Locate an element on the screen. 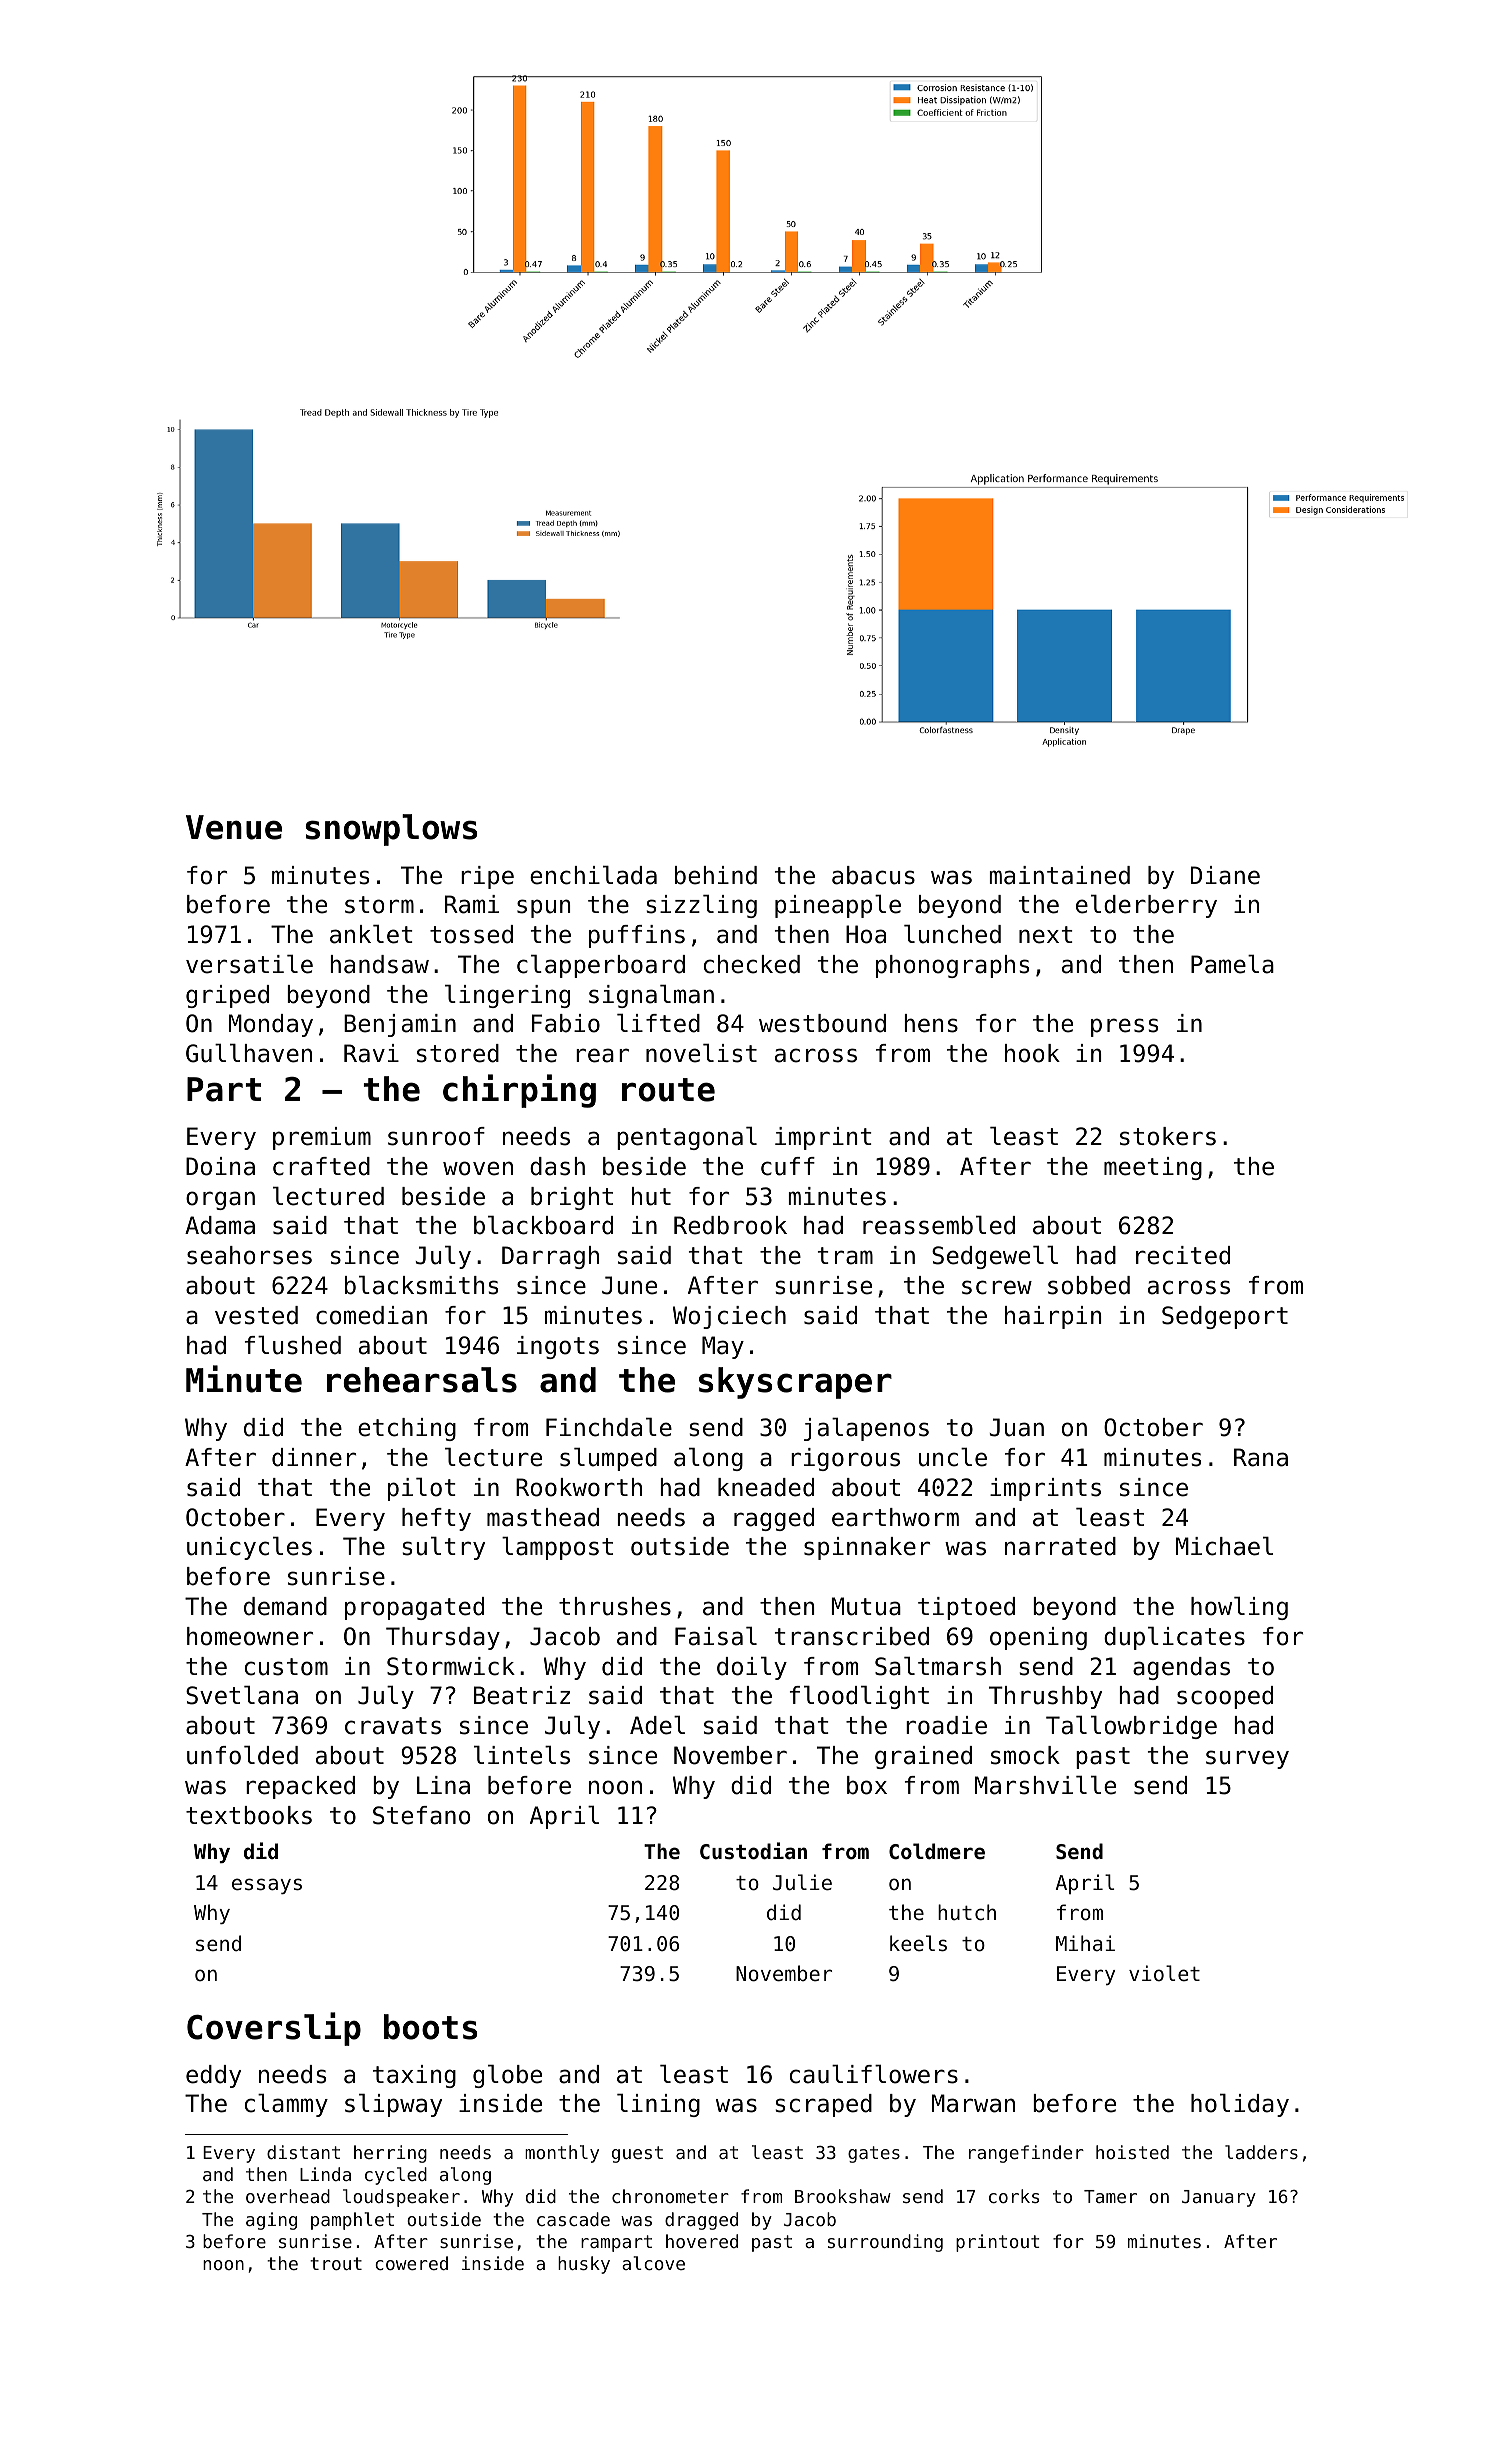 The height and width of the screenshot is (2464, 1496). duplicates is located at coordinates (1174, 1638).
